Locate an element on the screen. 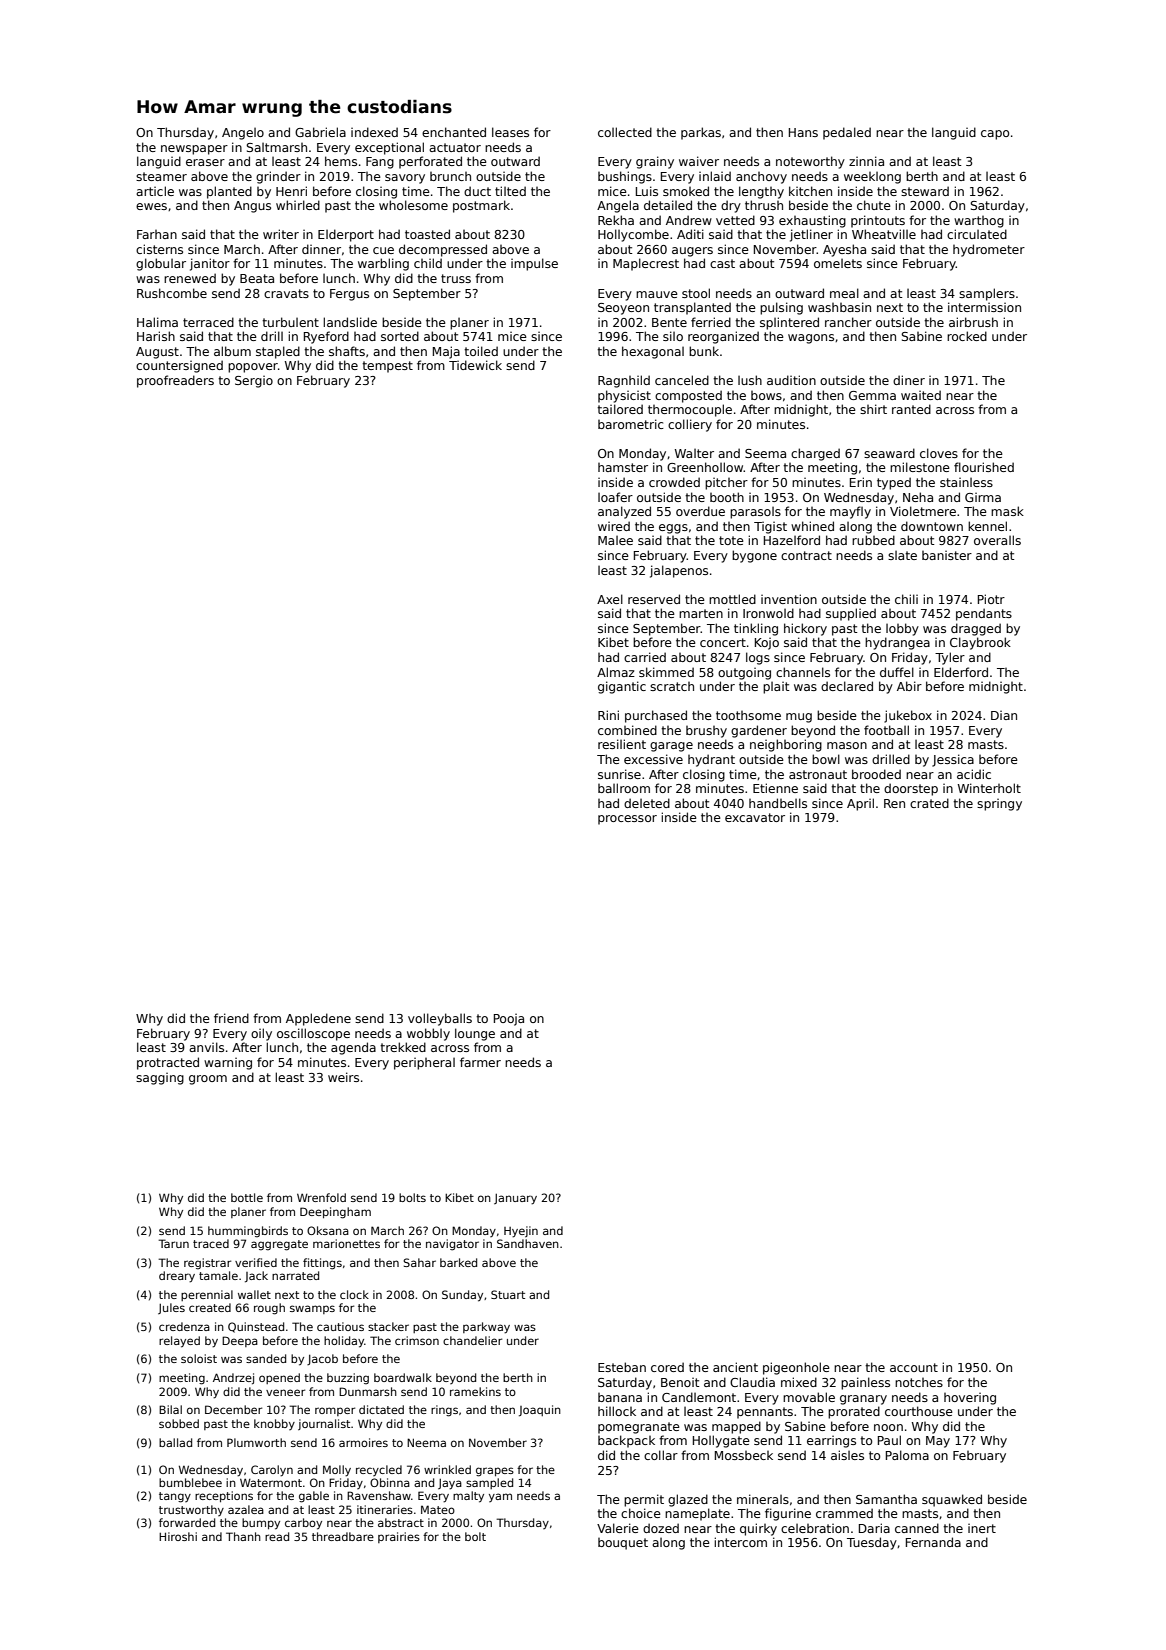 This screenshot has height=1650, width=1166. channels is located at coordinates (803, 672).
